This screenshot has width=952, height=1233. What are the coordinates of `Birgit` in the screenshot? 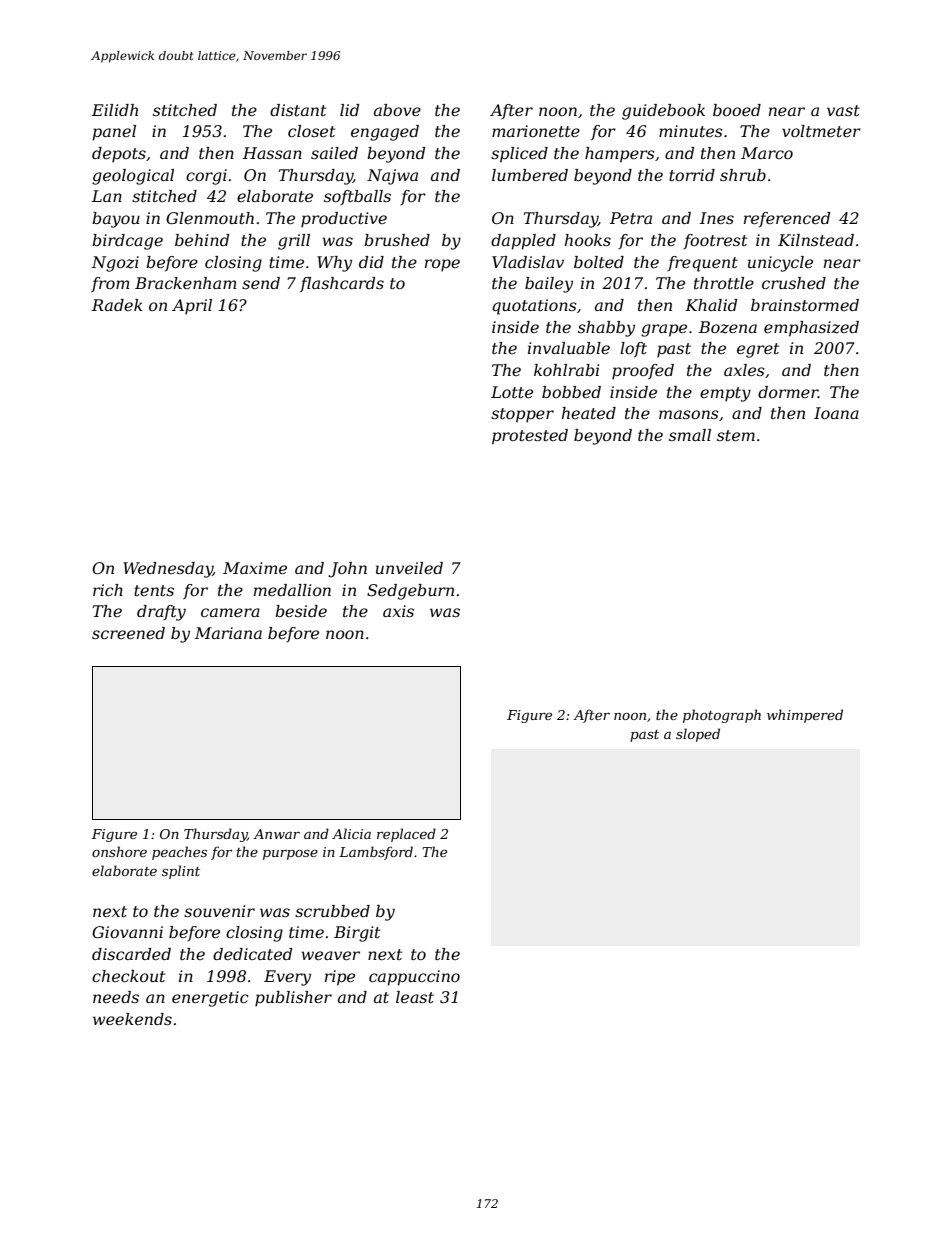 It's located at (357, 934).
